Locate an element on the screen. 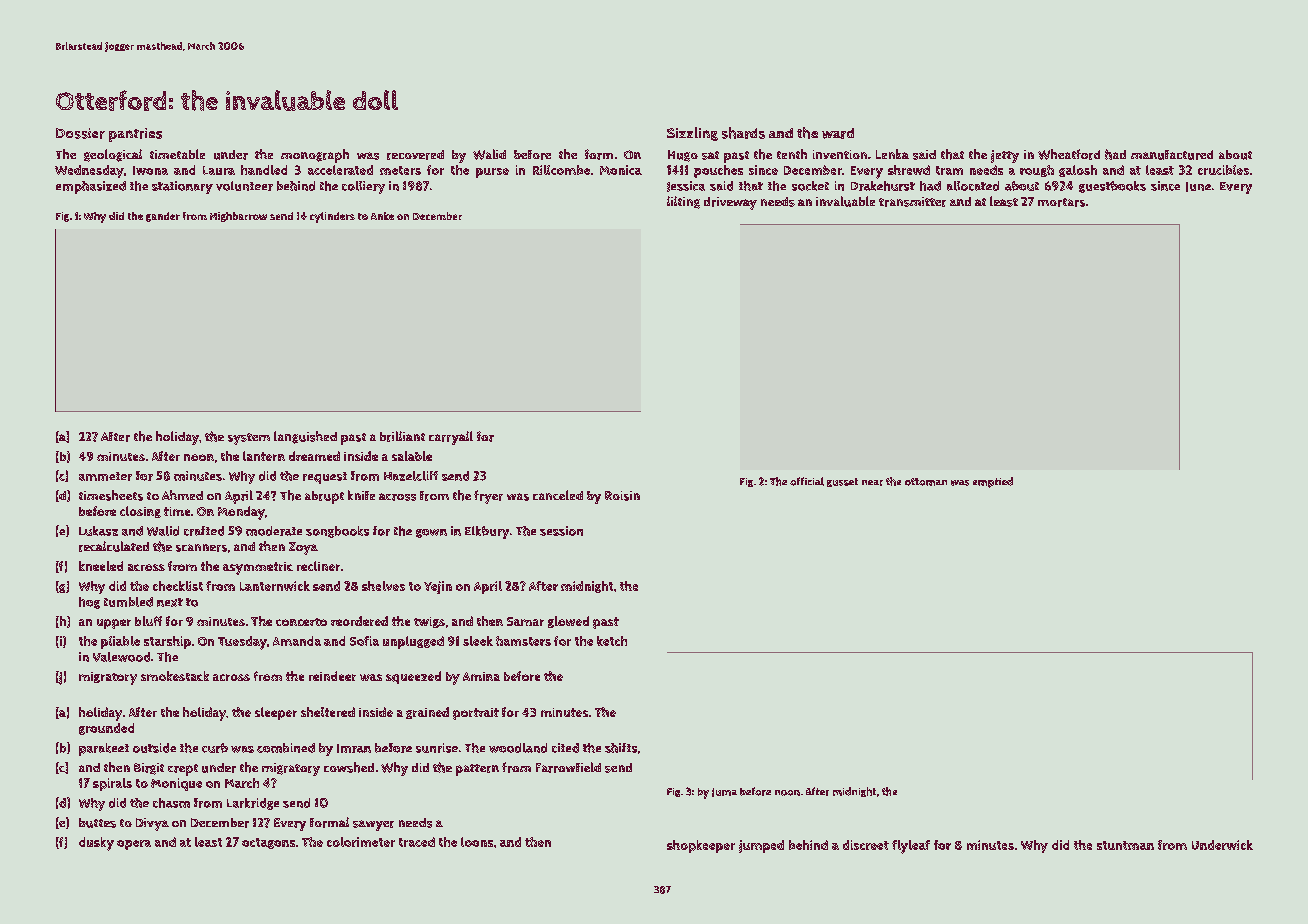  driveway is located at coordinates (730, 203).
